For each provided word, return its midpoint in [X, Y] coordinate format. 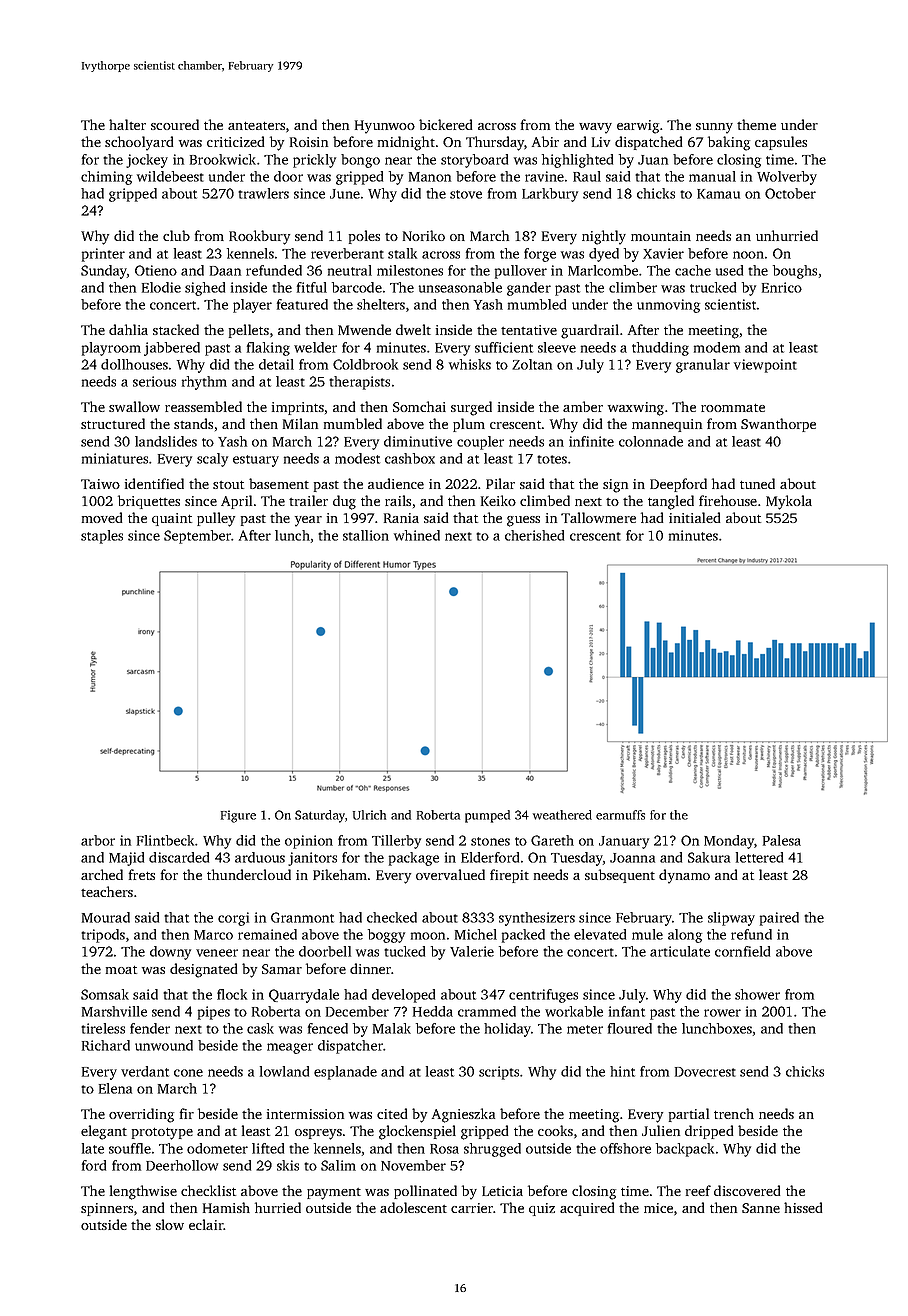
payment [334, 1194]
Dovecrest [705, 1072]
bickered [445, 124]
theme [756, 124]
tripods [103, 936]
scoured [175, 124]
